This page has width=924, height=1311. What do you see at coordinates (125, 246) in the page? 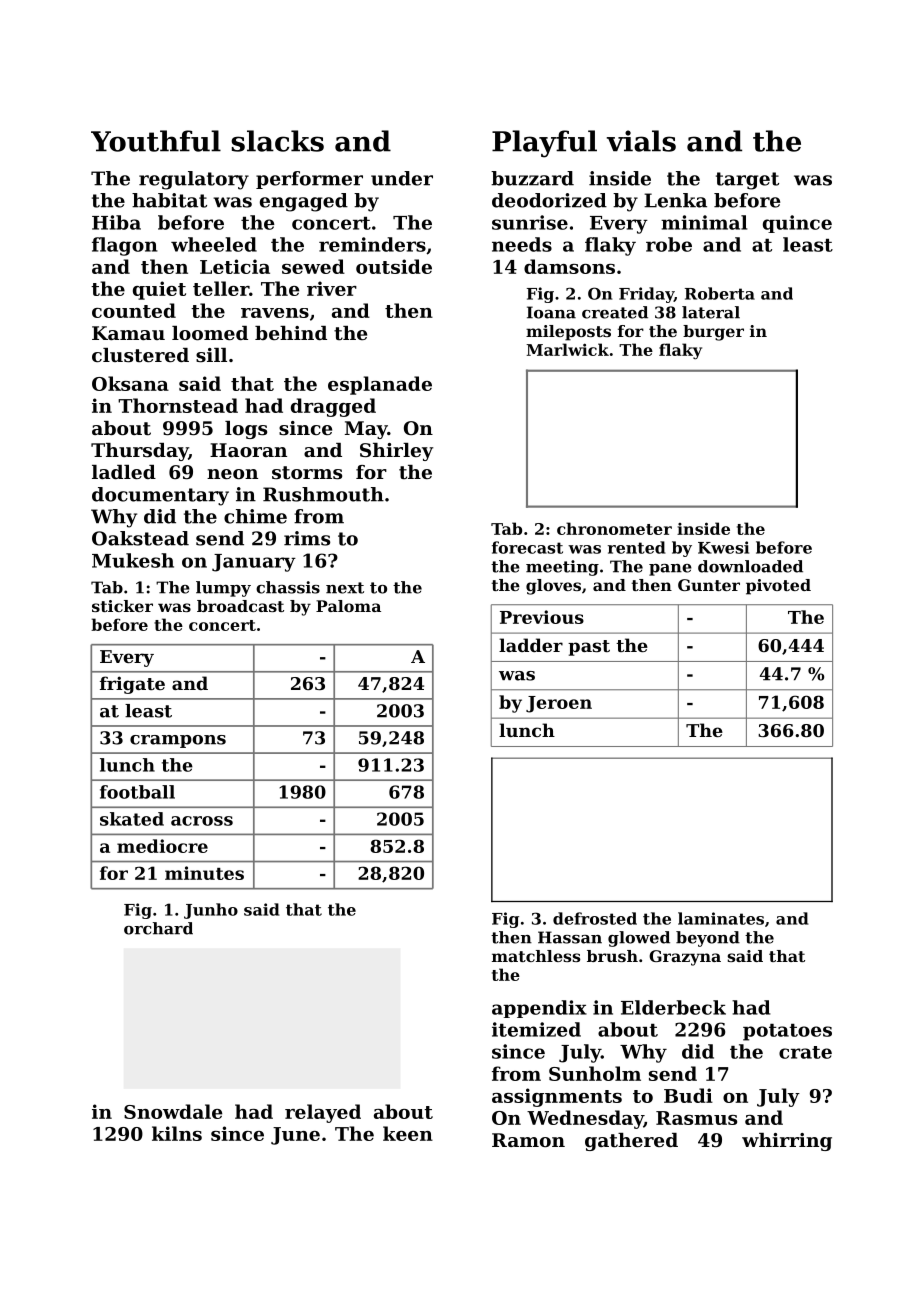
I see `flagon` at bounding box center [125, 246].
